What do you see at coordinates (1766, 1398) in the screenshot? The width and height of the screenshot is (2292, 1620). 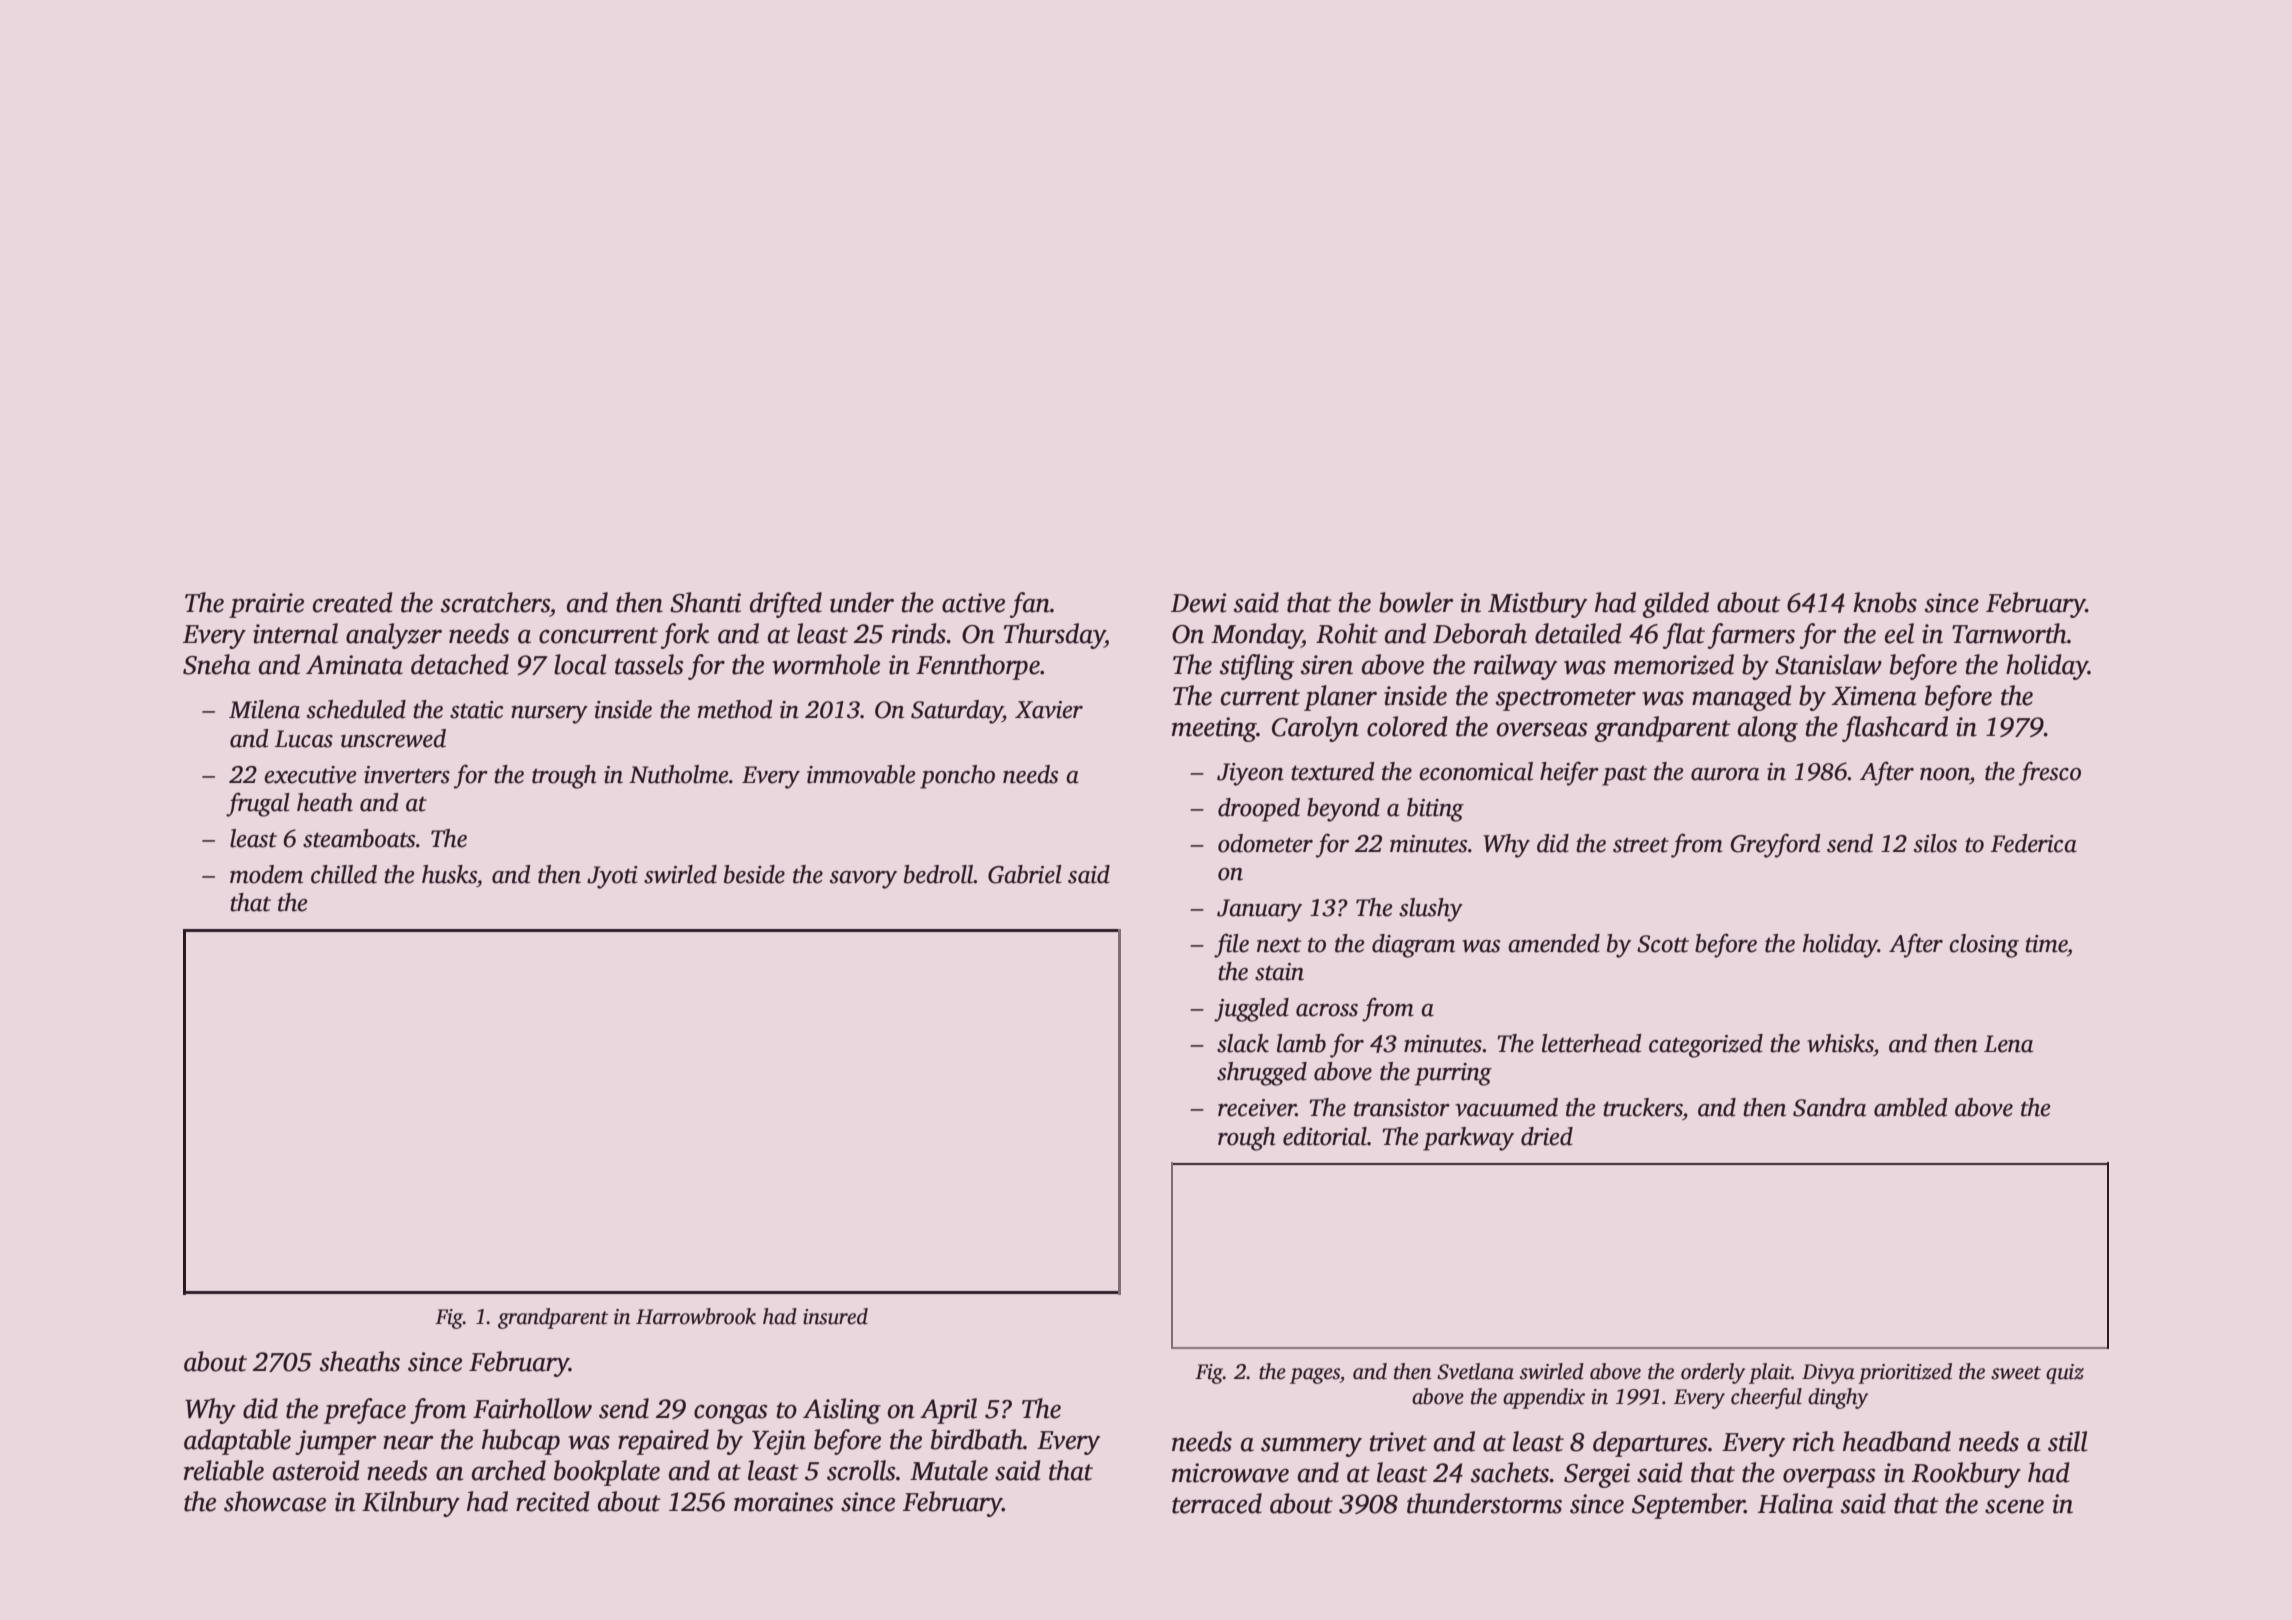 I see `cheerful` at bounding box center [1766, 1398].
